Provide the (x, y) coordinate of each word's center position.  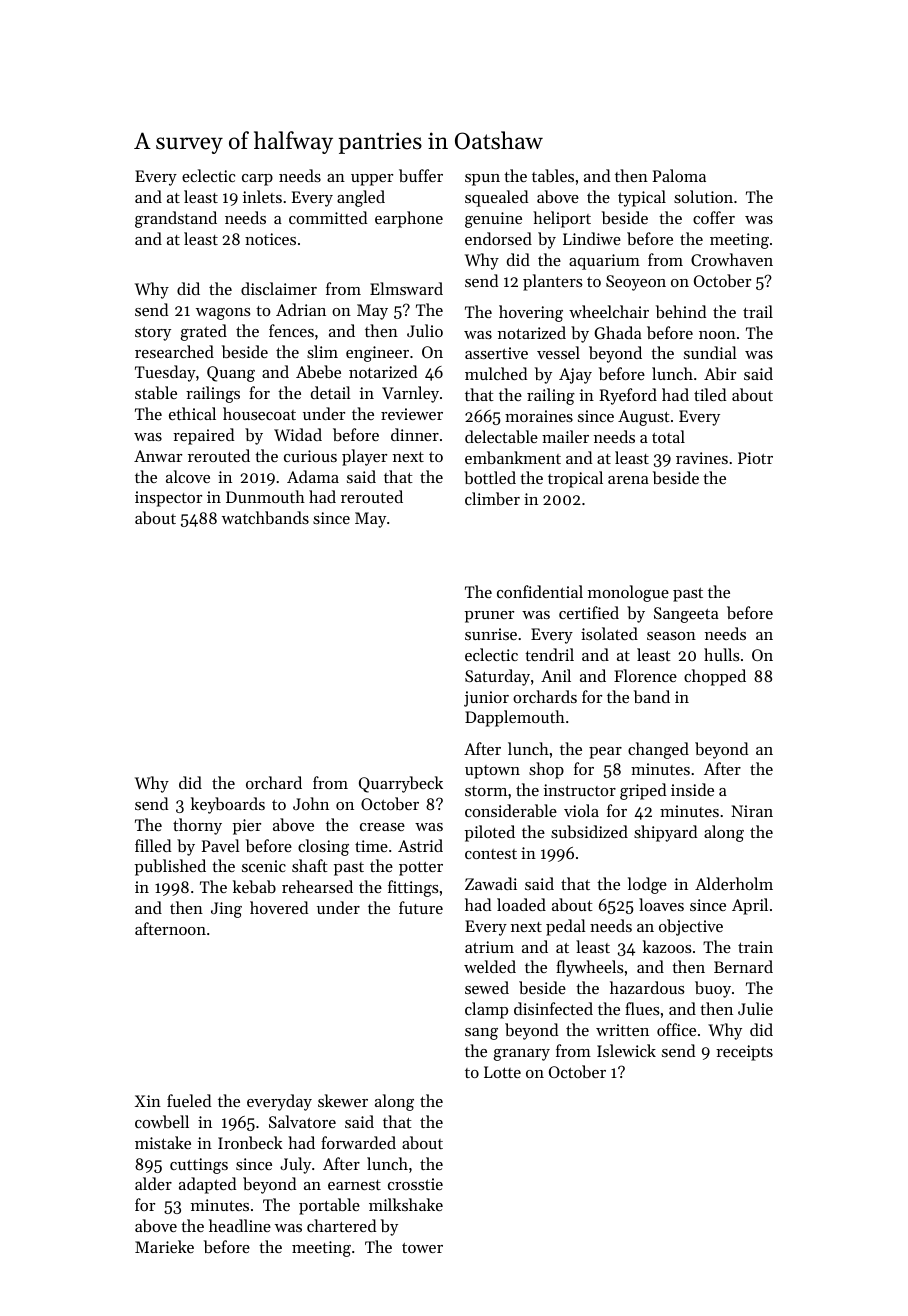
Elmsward (406, 288)
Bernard (743, 966)
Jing (226, 910)
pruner (489, 617)
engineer (377, 354)
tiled (710, 394)
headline (240, 1225)
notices (270, 239)
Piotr (755, 458)
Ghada (618, 332)
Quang (231, 374)
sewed (487, 987)
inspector (168, 499)
